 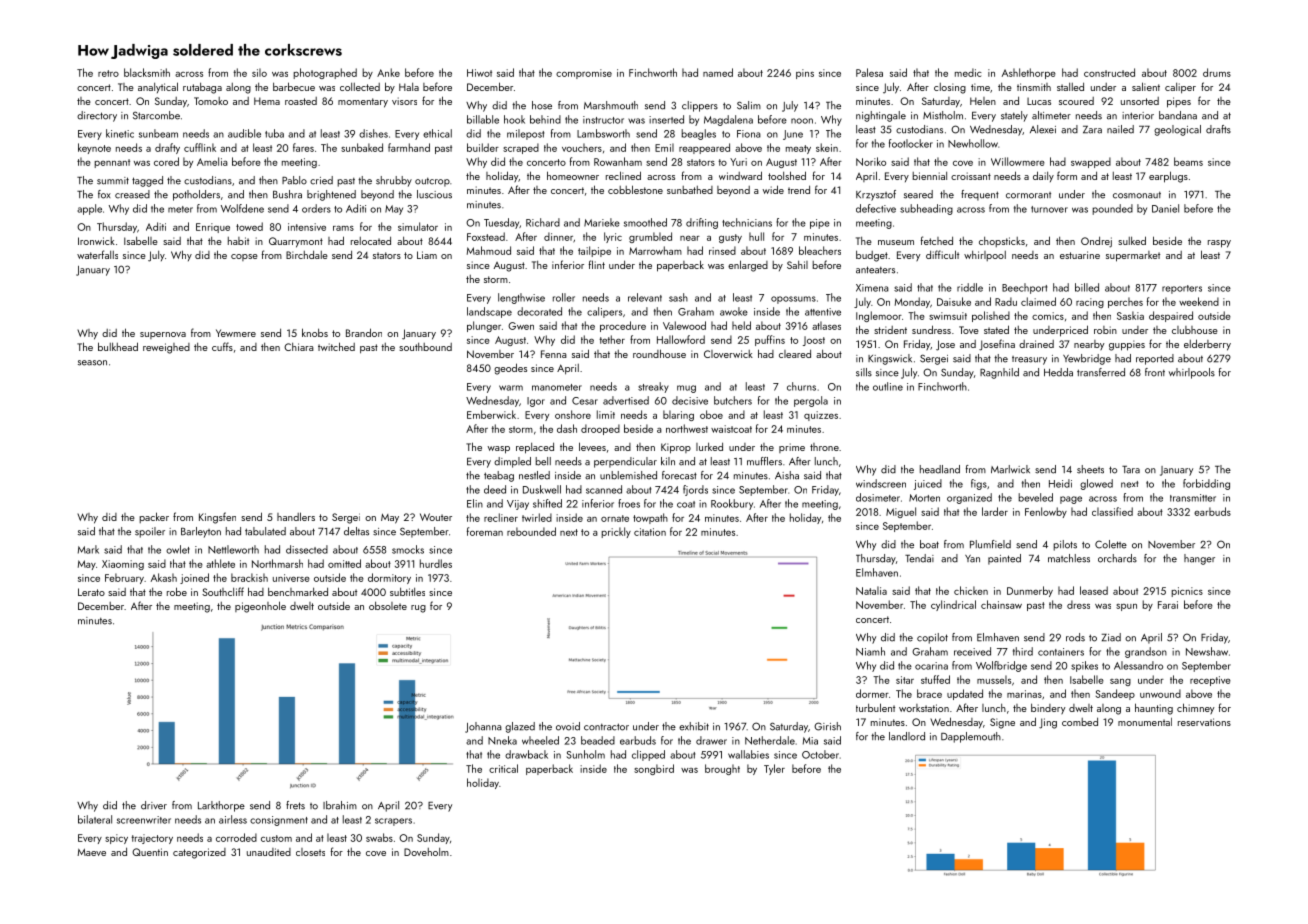 What do you see at coordinates (92, 363) in the screenshot?
I see `season` at bounding box center [92, 363].
